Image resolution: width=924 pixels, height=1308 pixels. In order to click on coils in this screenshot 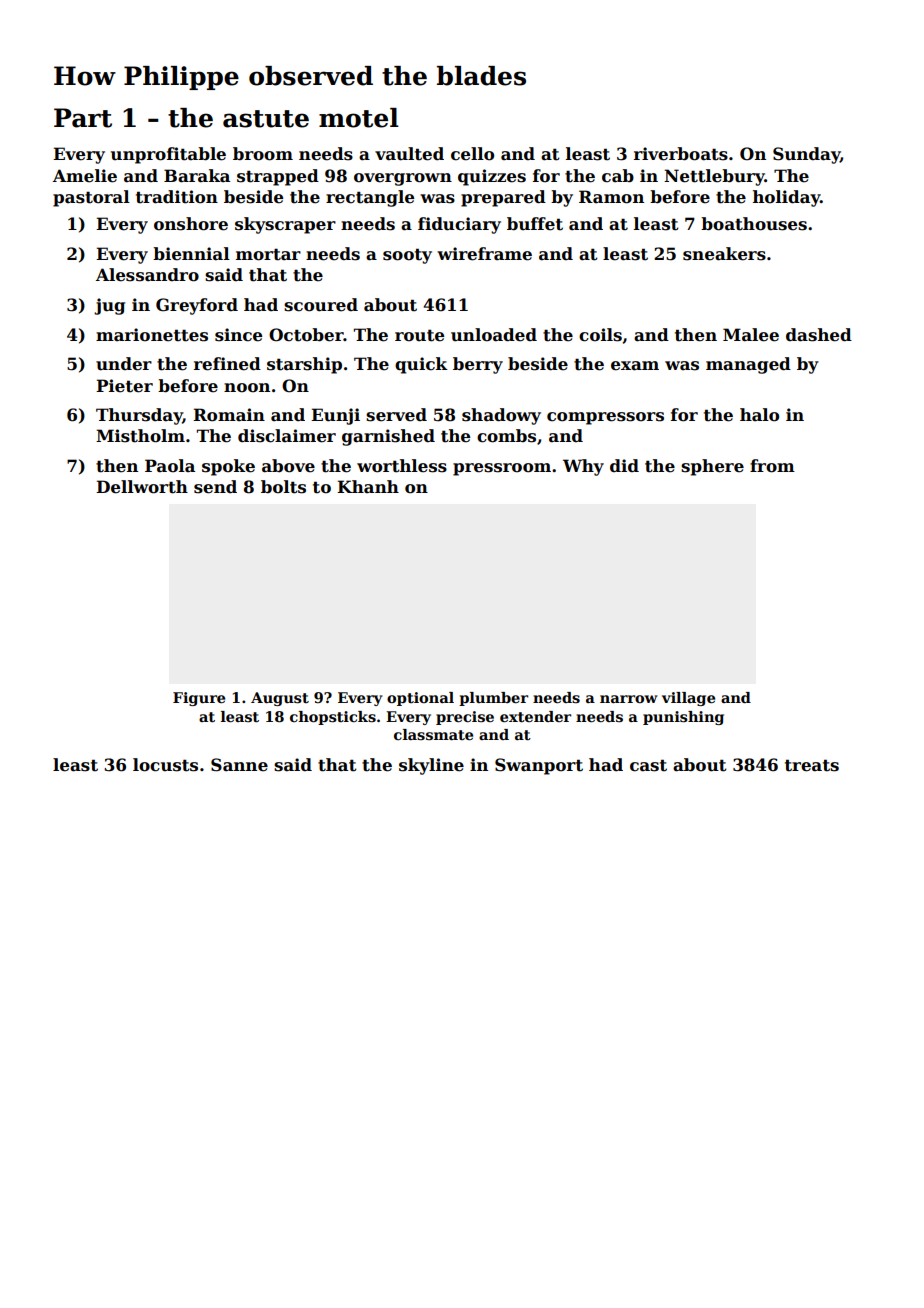, I will do `click(600, 335)`.
